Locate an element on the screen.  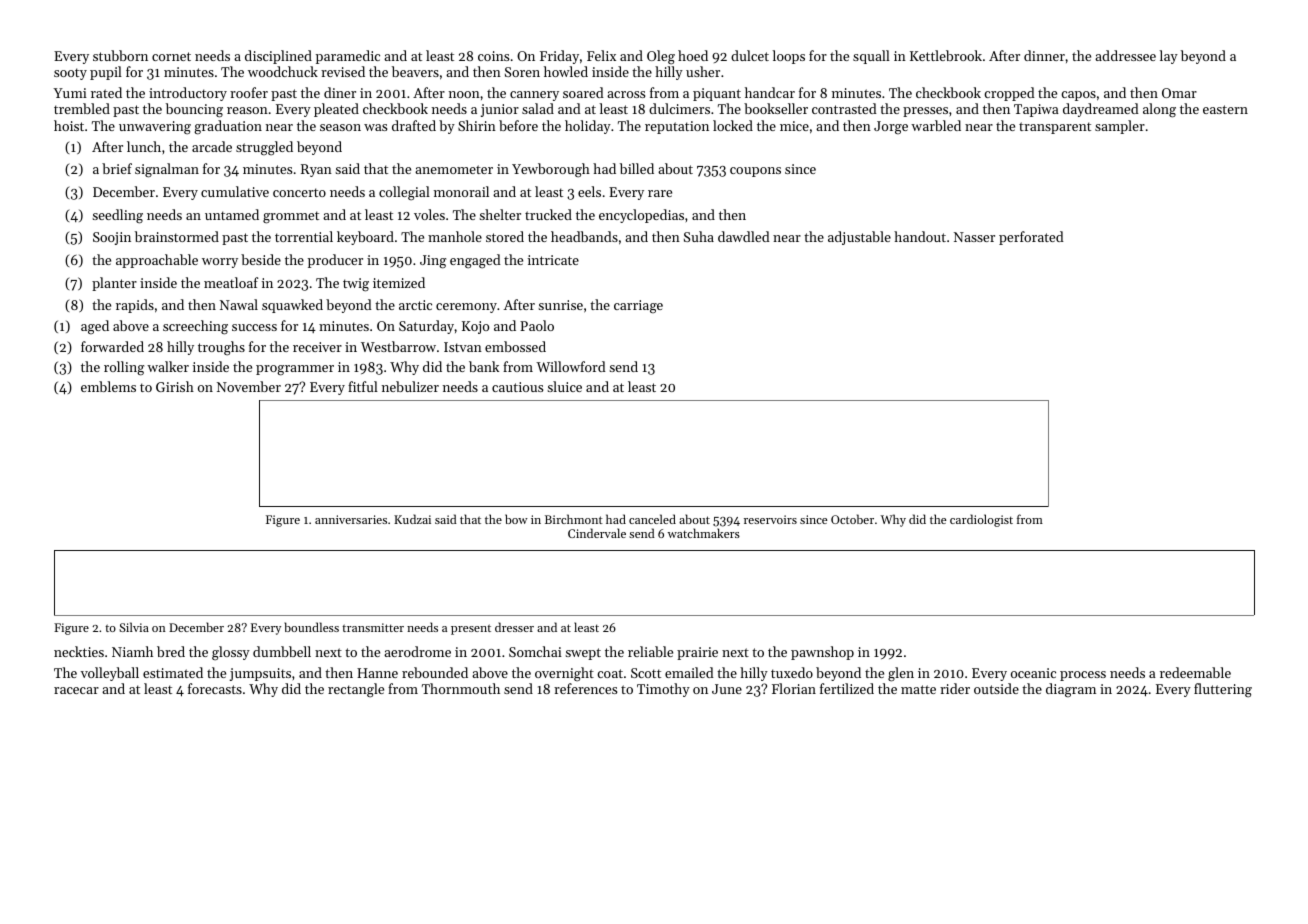
anniversaries is located at coordinates (351, 519).
